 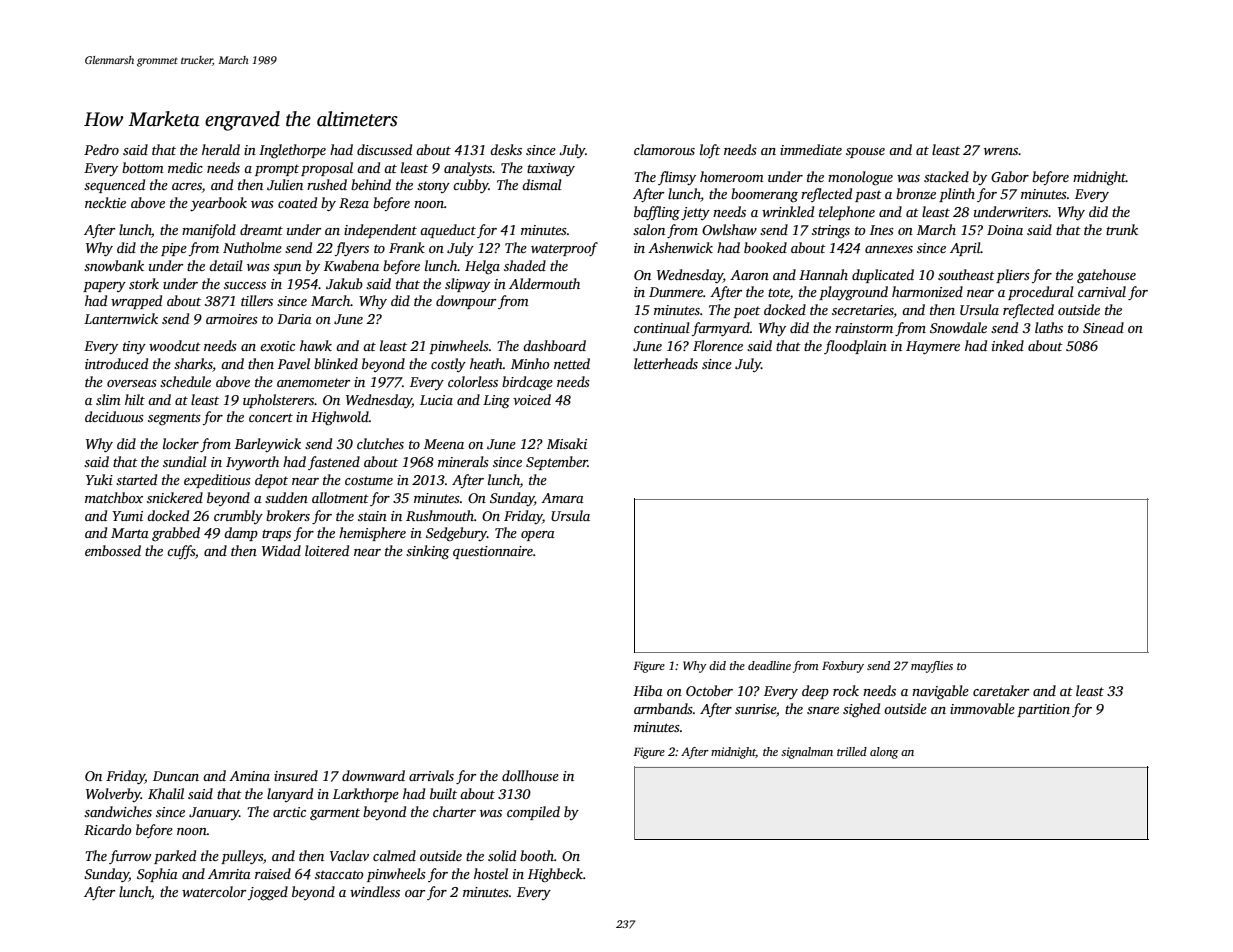 I want to click on Haymere, so click(x=933, y=347).
